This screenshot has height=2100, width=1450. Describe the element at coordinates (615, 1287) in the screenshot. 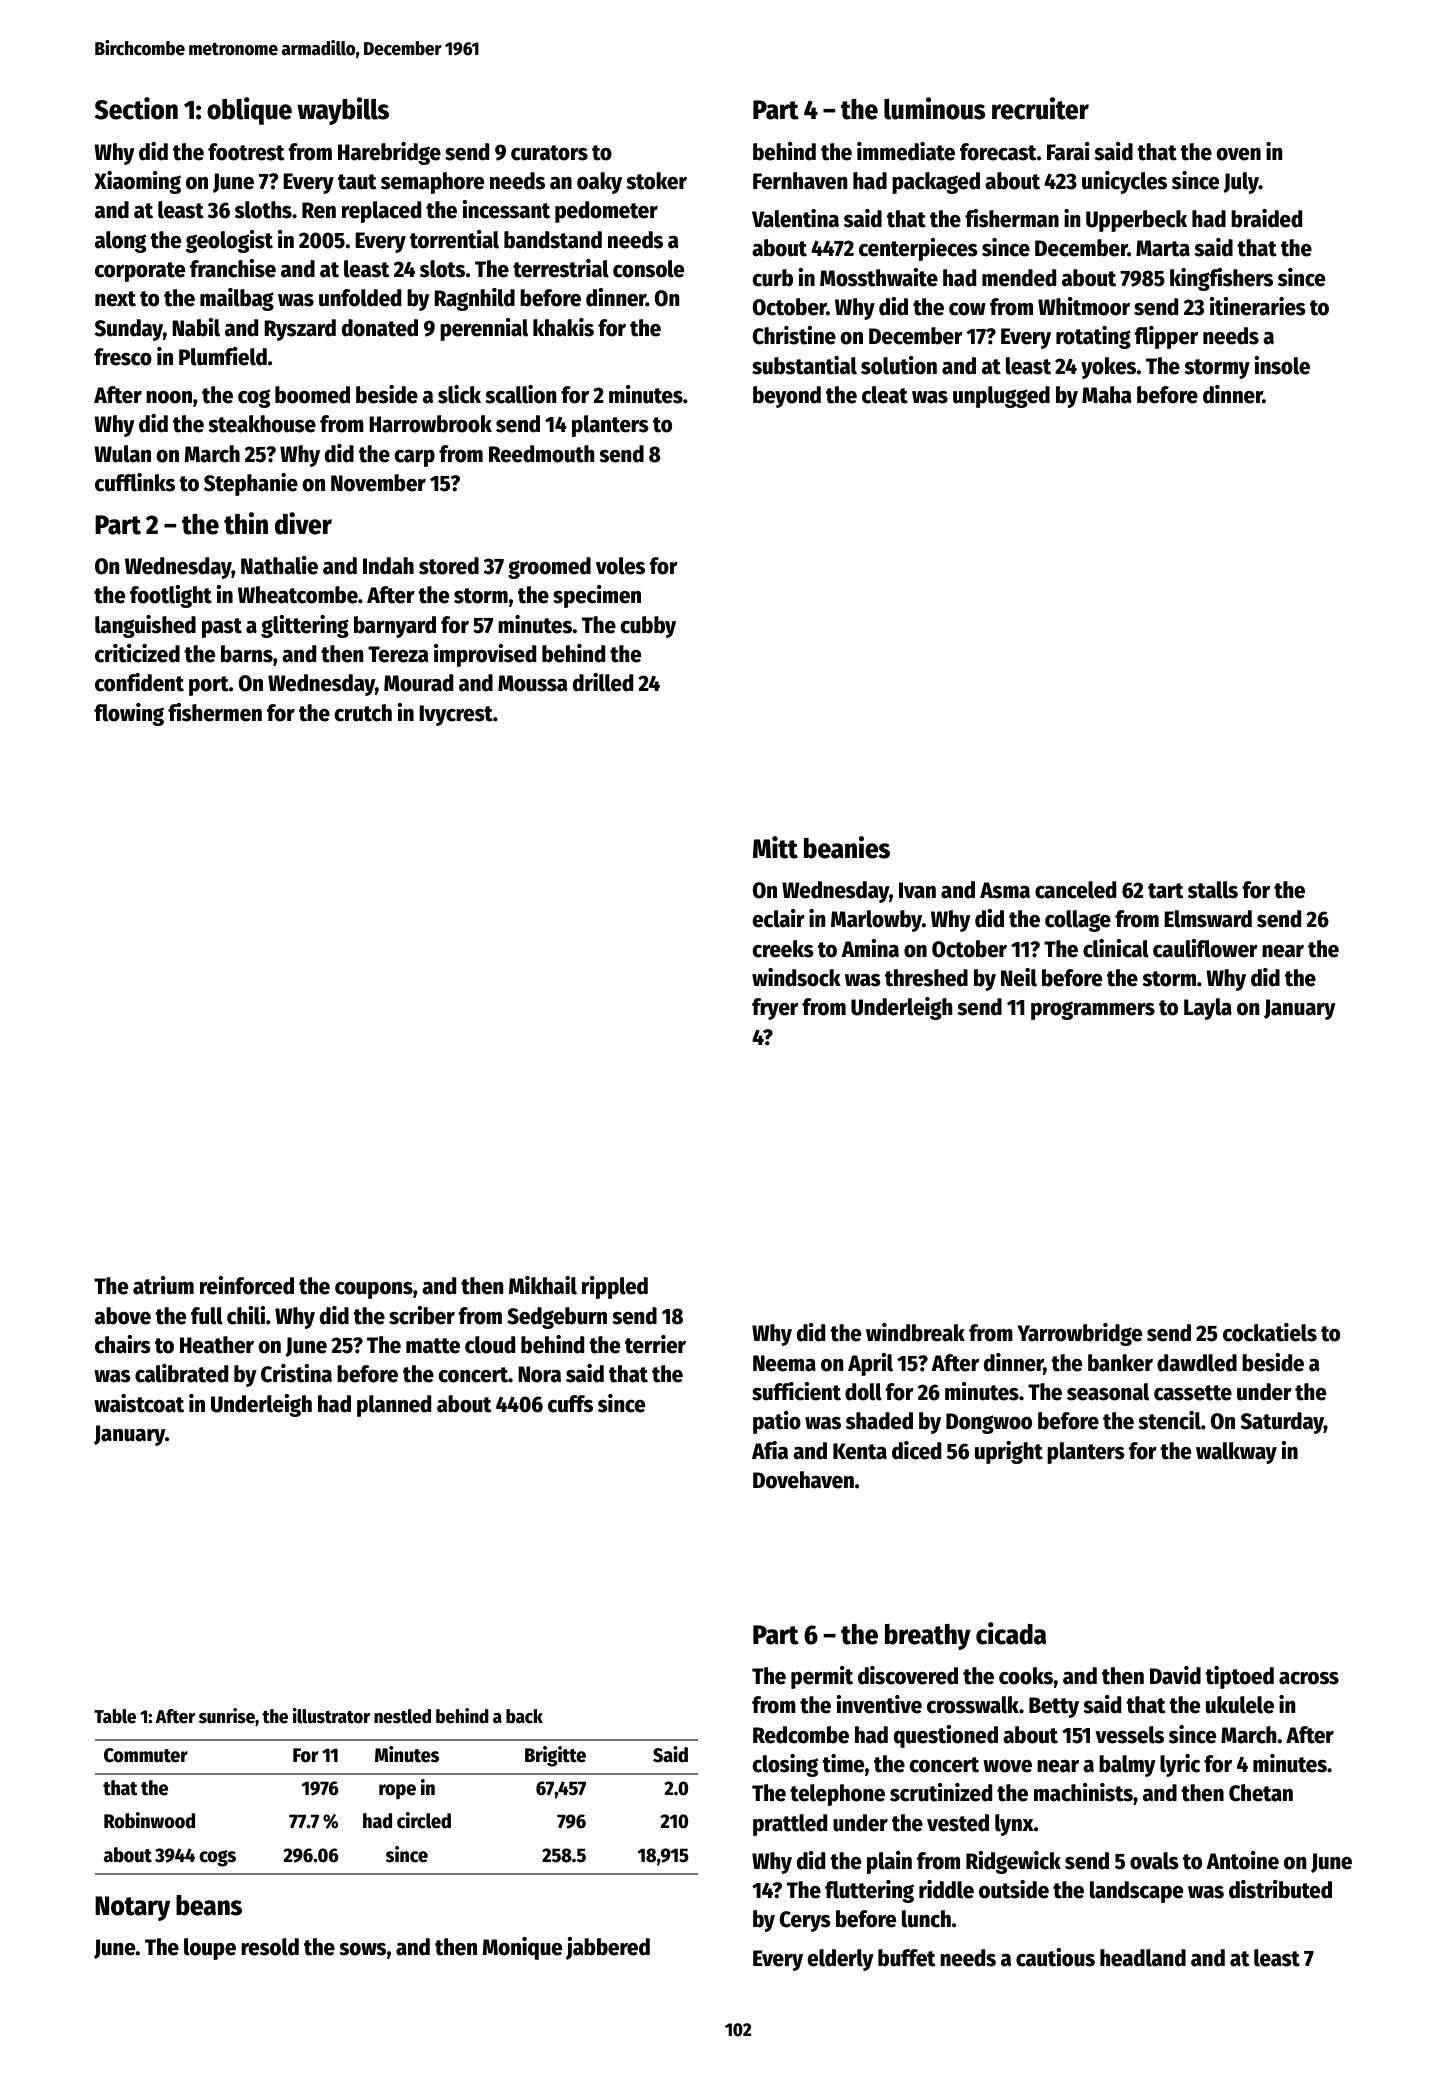

I see `rippled` at that location.
